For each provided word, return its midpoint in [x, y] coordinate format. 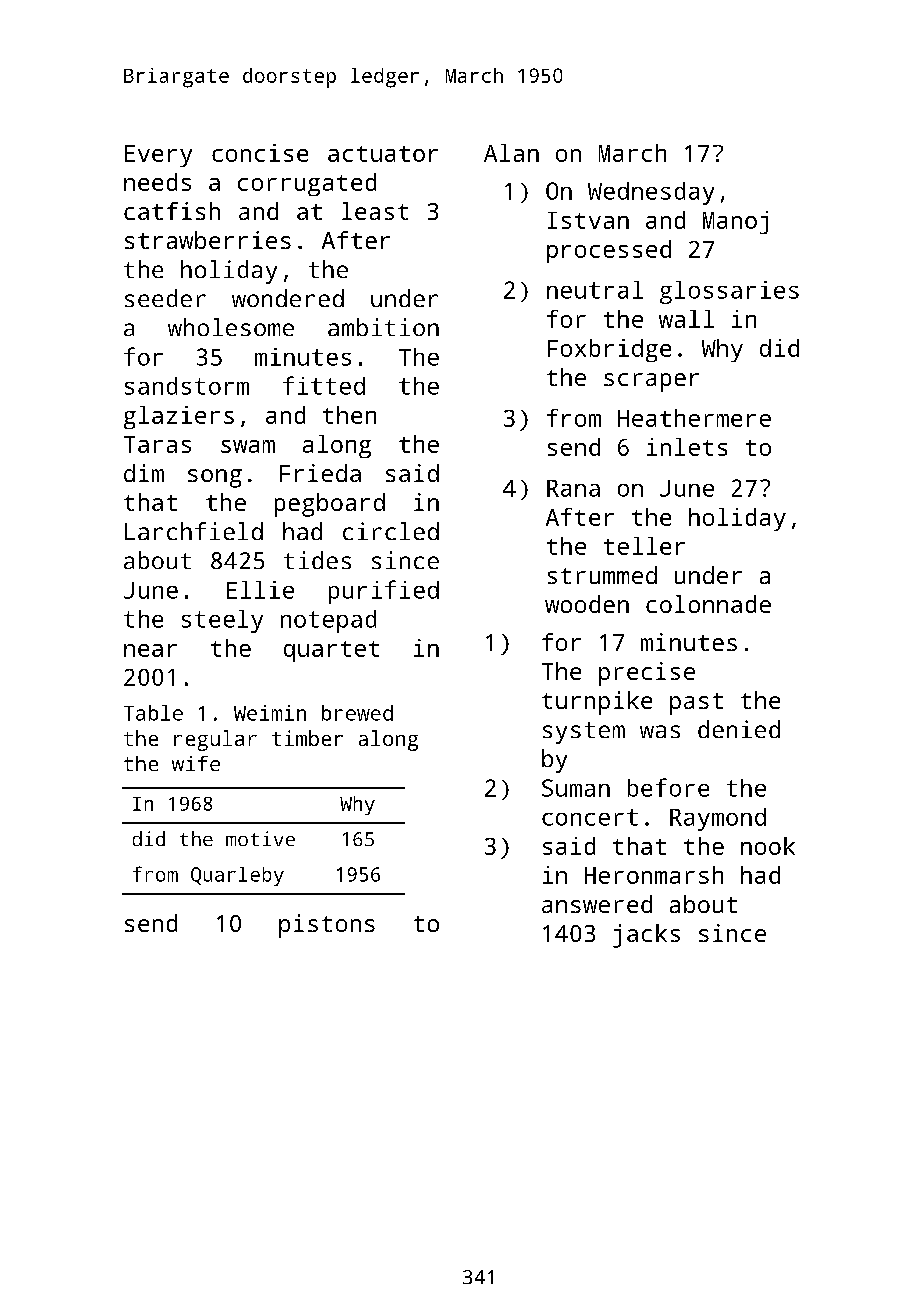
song [215, 478]
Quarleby [237, 876]
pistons [327, 926]
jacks [646, 936]
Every [158, 156]
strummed [602, 575]
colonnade [708, 604]
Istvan [588, 220]
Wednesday [651, 193]
